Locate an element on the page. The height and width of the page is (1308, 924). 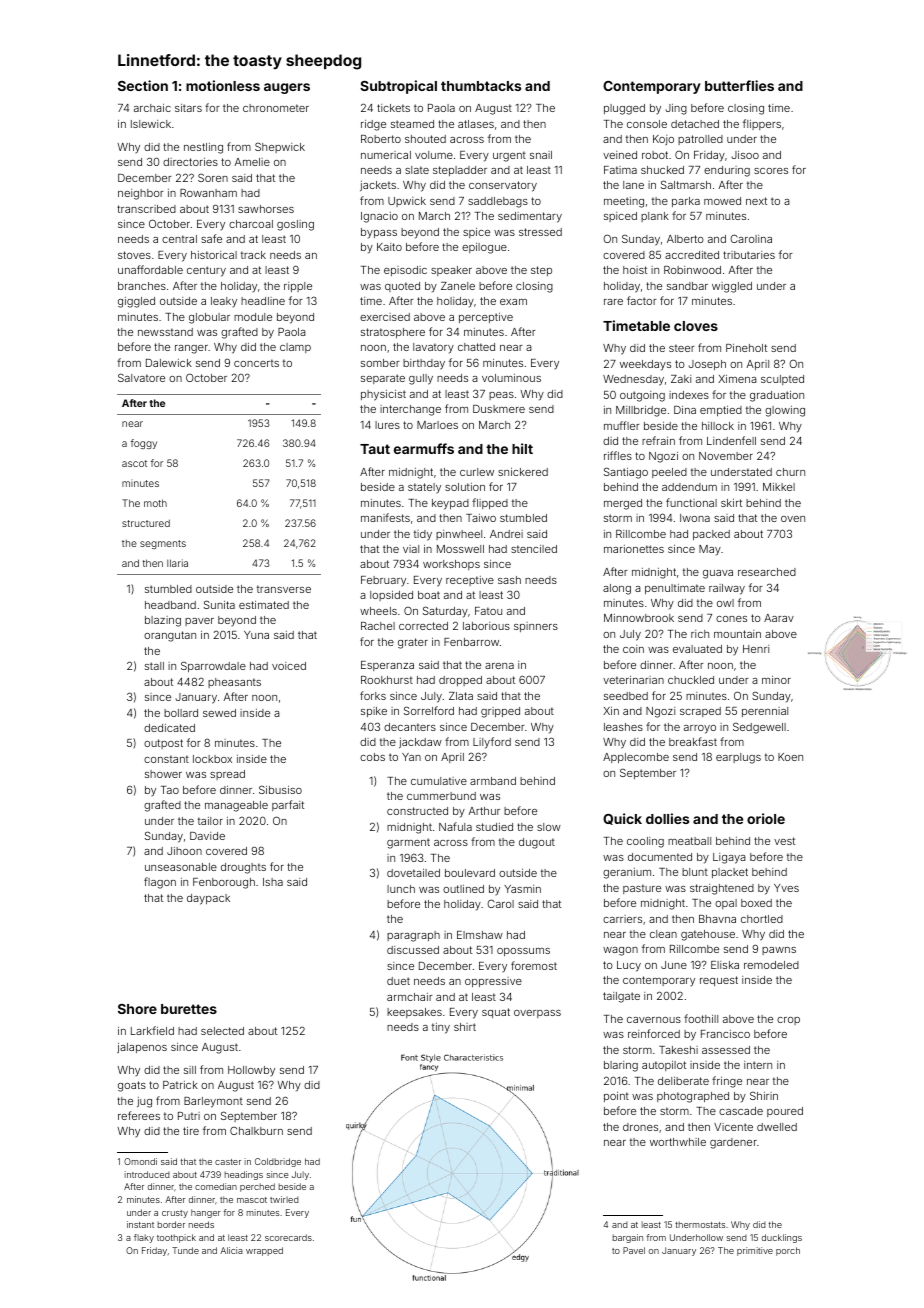
Subtropical is located at coordinates (398, 87).
